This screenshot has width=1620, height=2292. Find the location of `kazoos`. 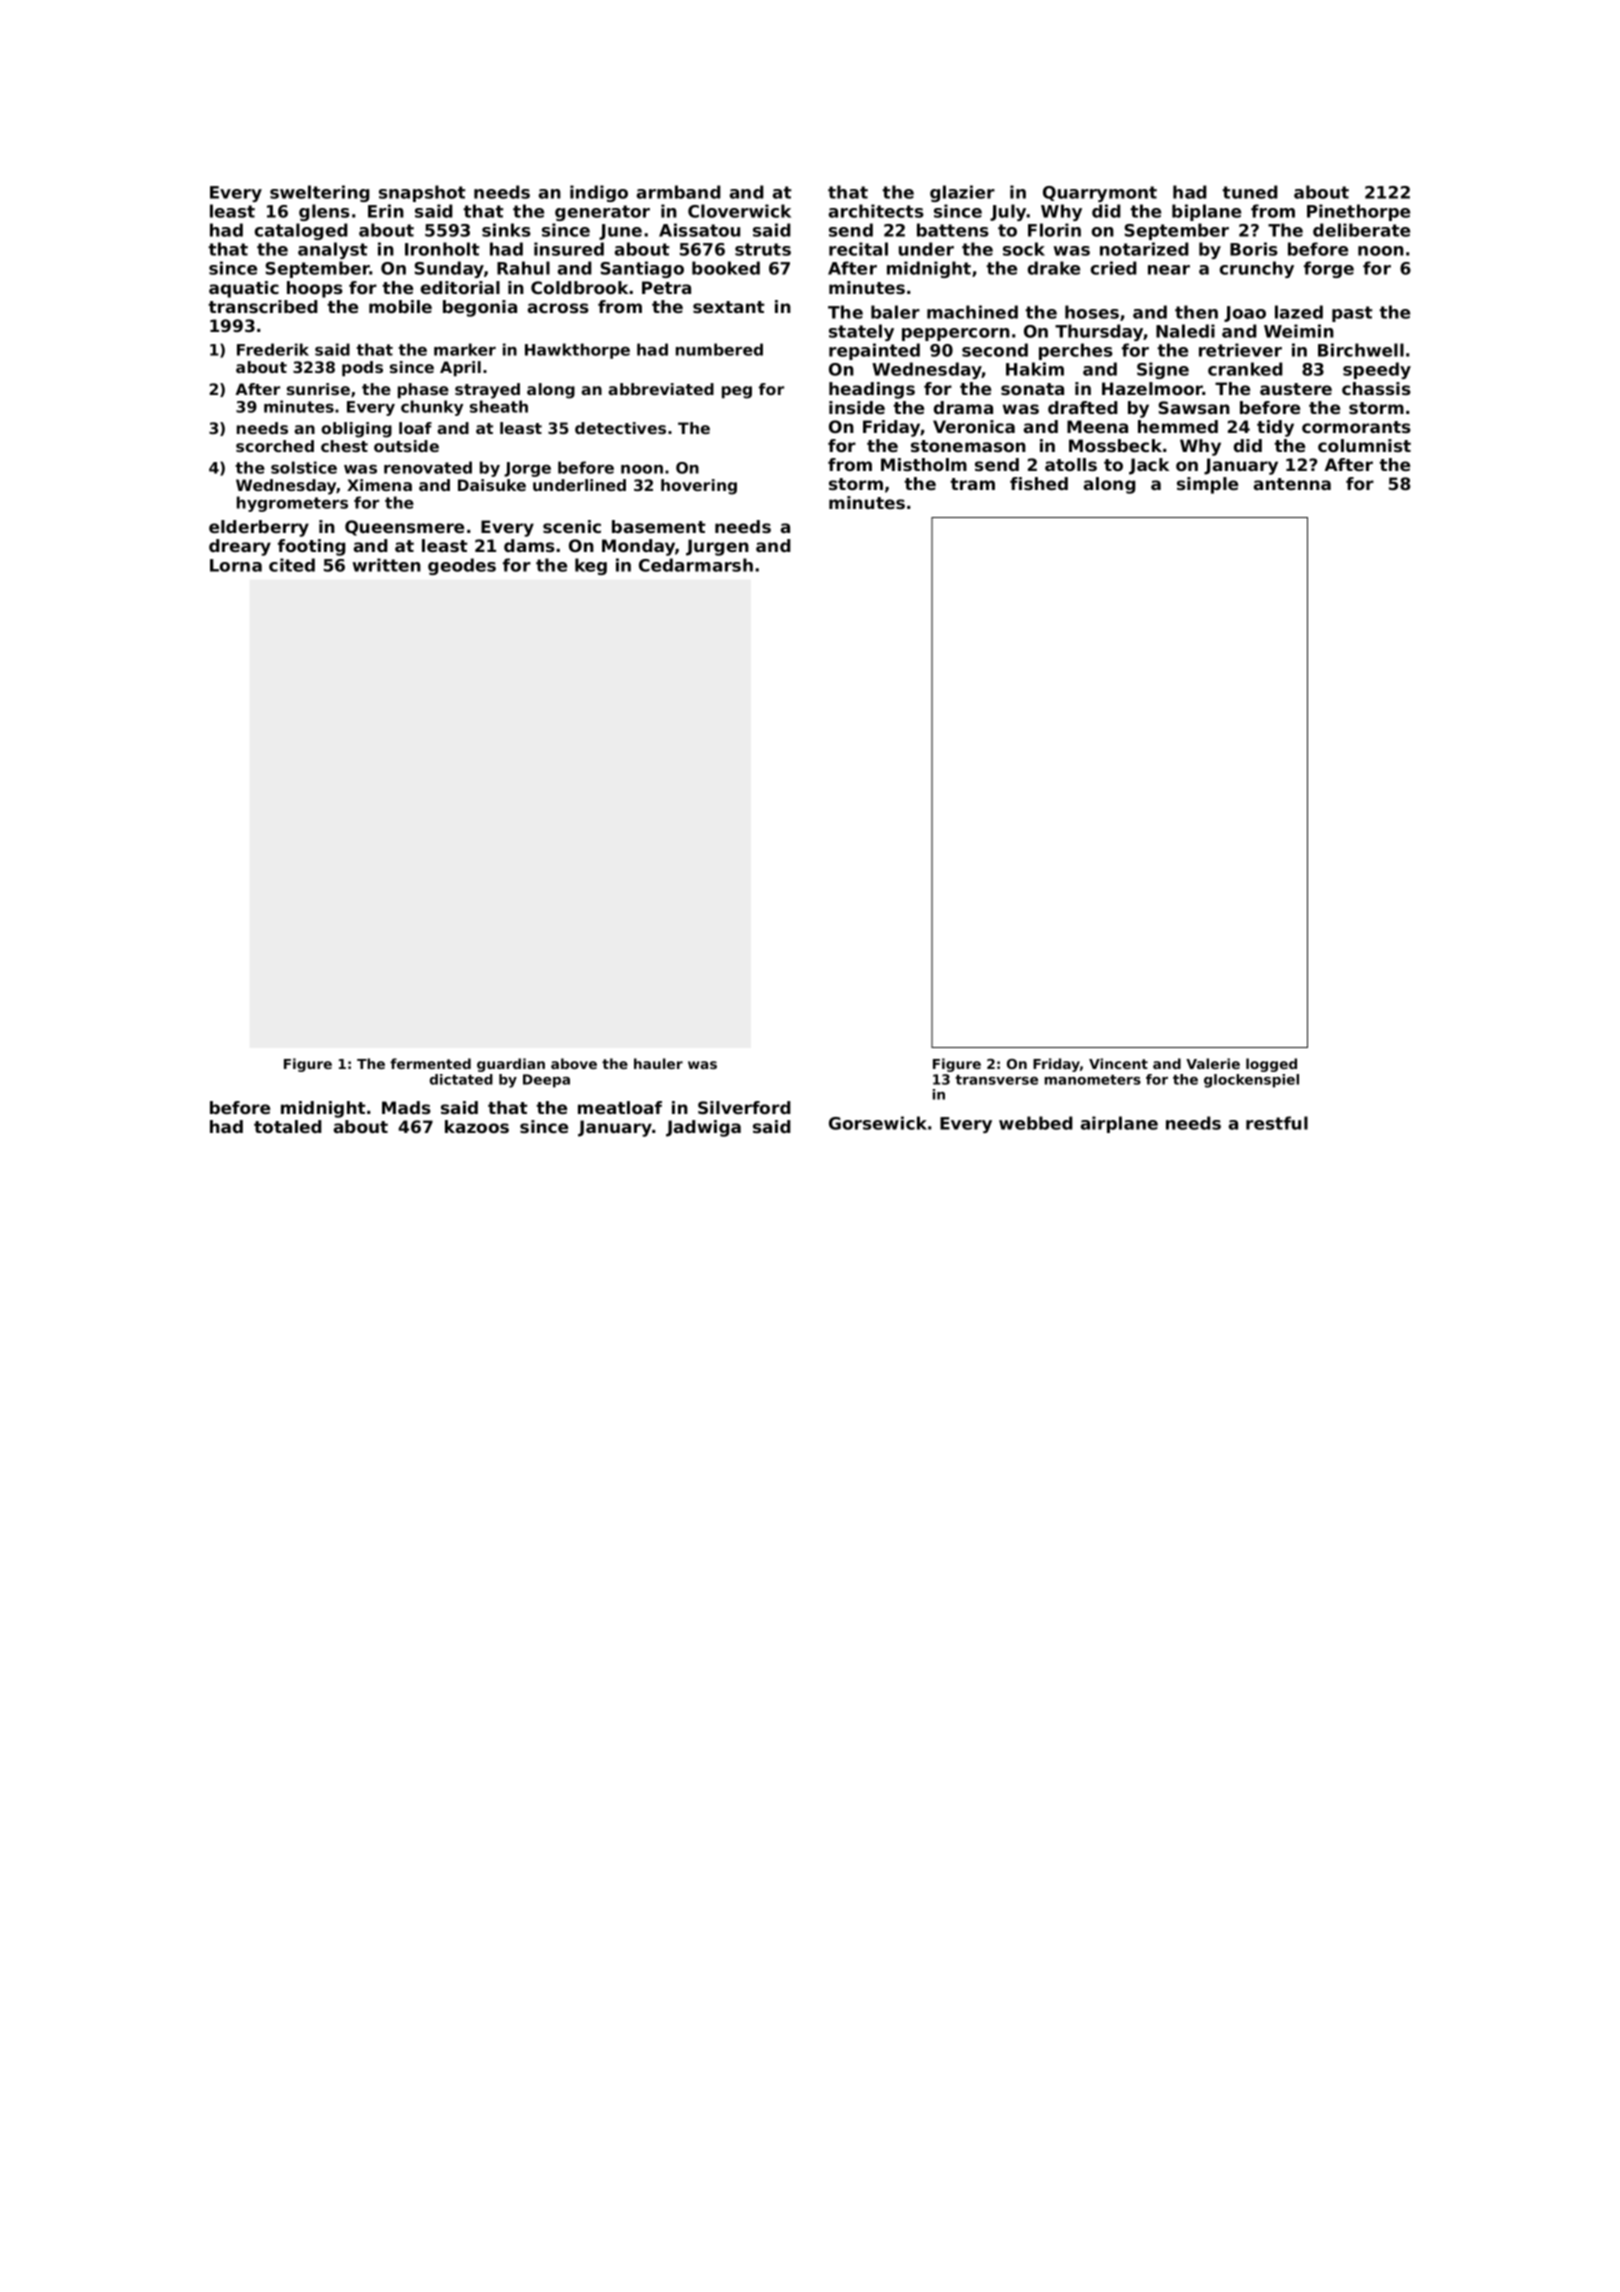

kazoos is located at coordinates (477, 1126).
